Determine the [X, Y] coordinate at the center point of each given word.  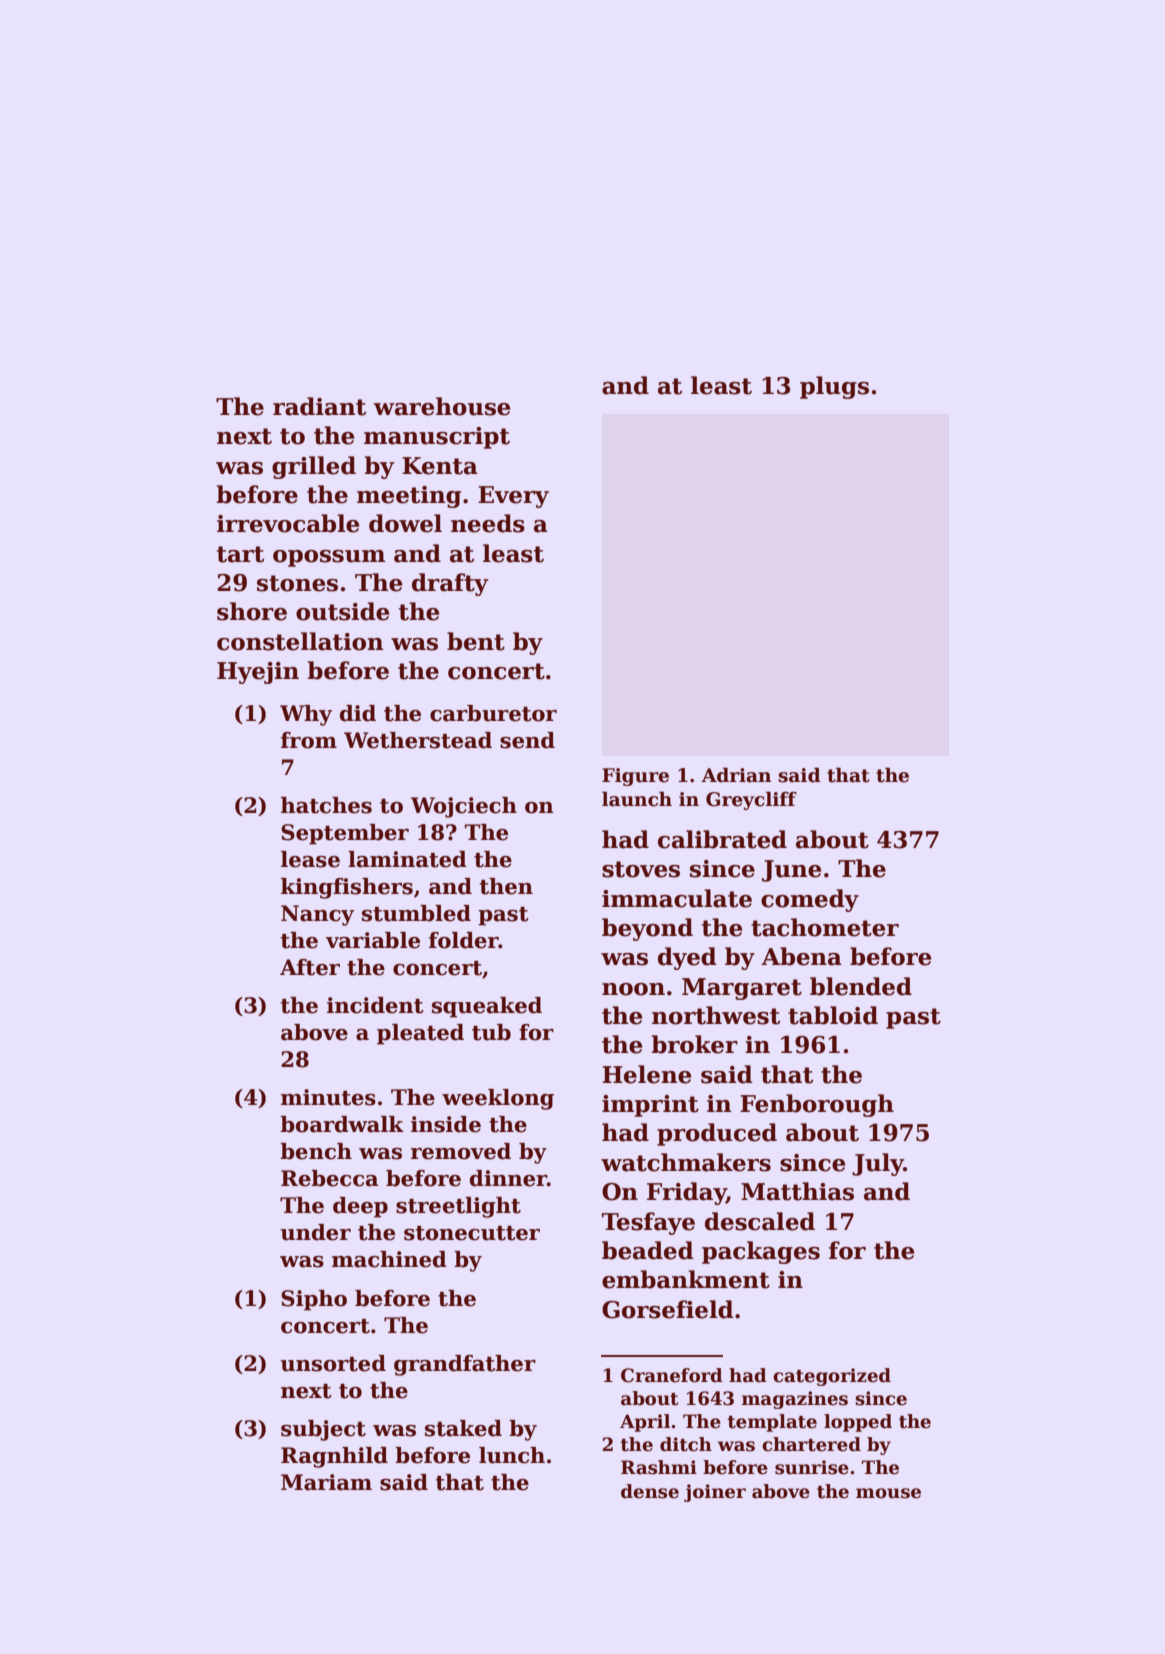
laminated [407, 859]
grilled [314, 467]
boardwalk [342, 1124]
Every [513, 497]
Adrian [736, 775]
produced [717, 1134]
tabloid [833, 1015]
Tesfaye [648, 1223]
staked [463, 1428]
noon [633, 989]
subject [323, 1430]
